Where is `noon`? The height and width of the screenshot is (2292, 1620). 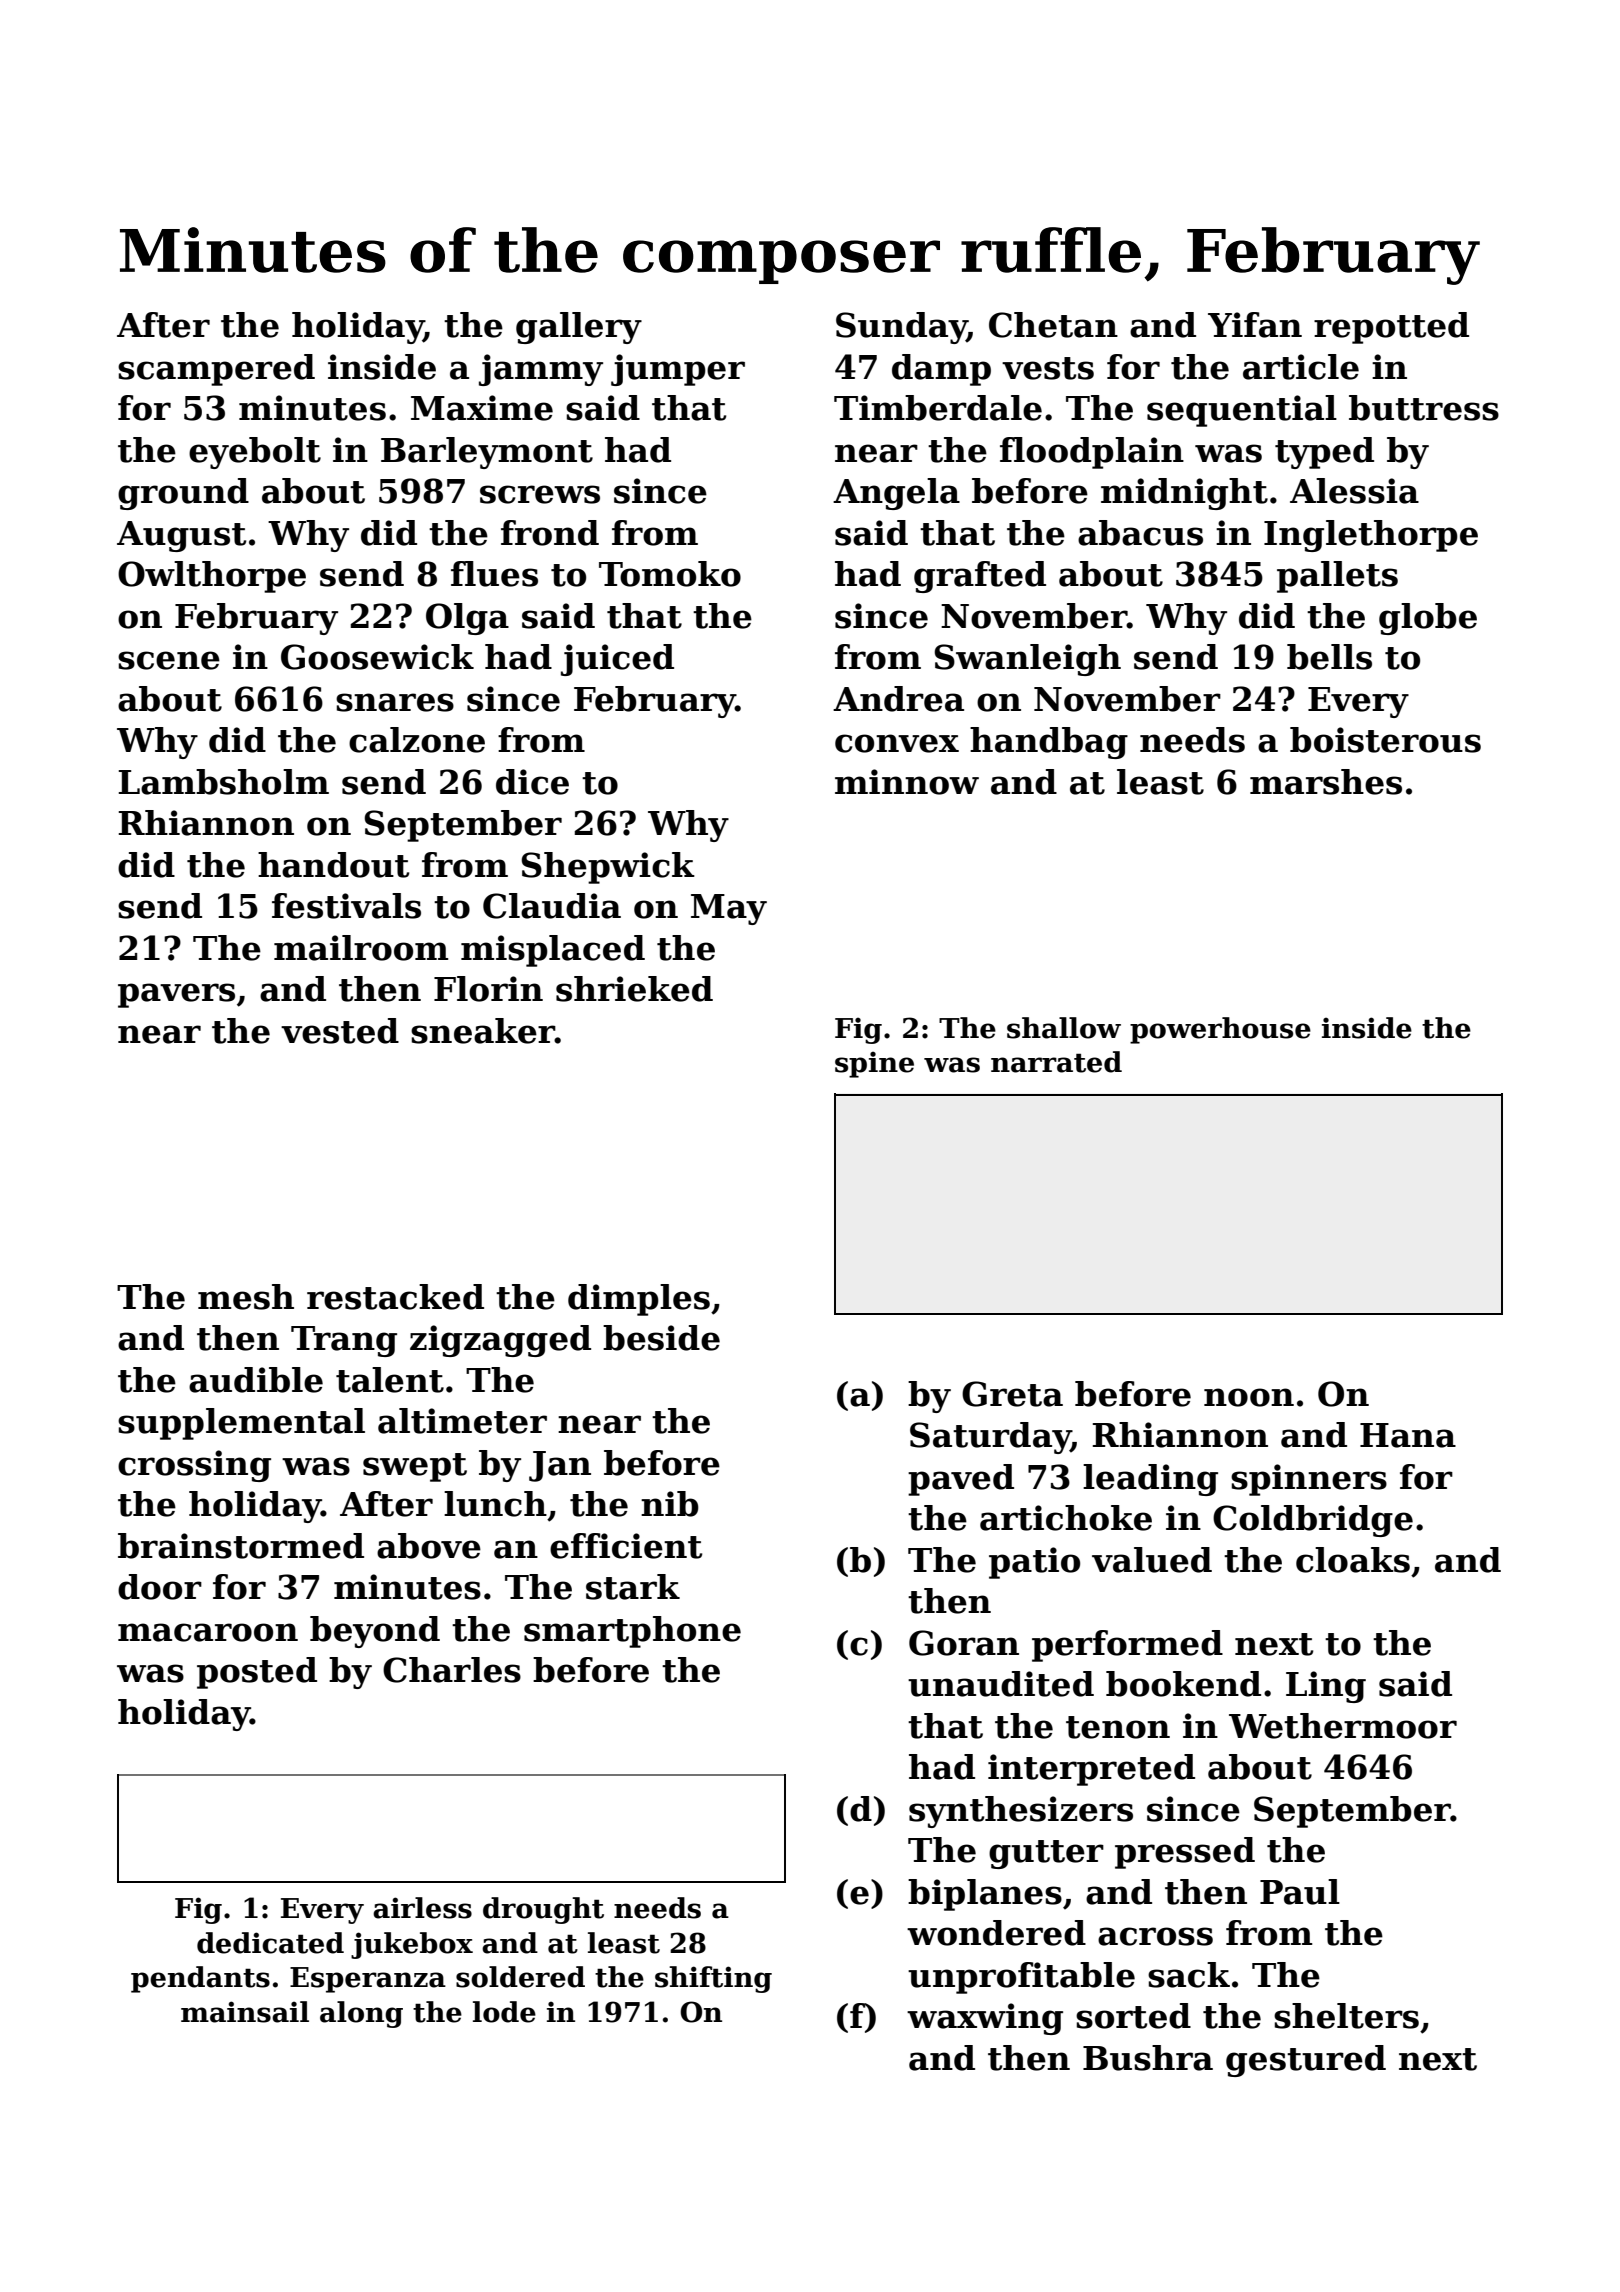
noon is located at coordinates (1249, 1397).
